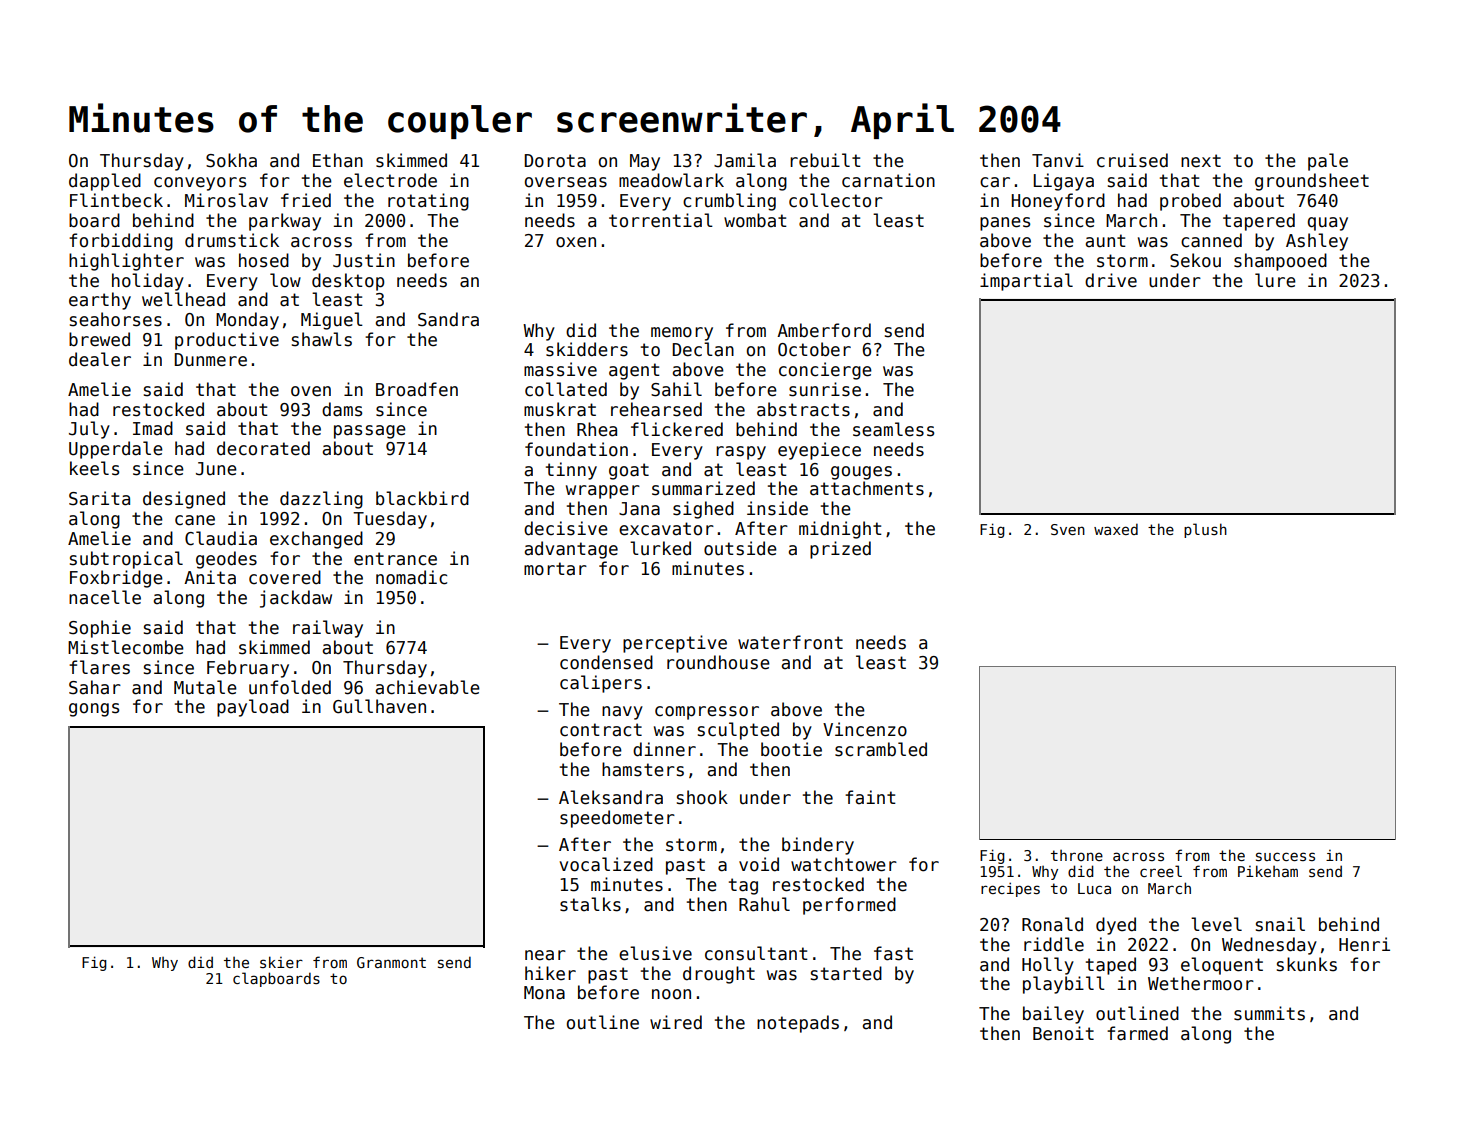  Describe the element at coordinates (606, 864) in the document. I see `vocalized` at that location.
